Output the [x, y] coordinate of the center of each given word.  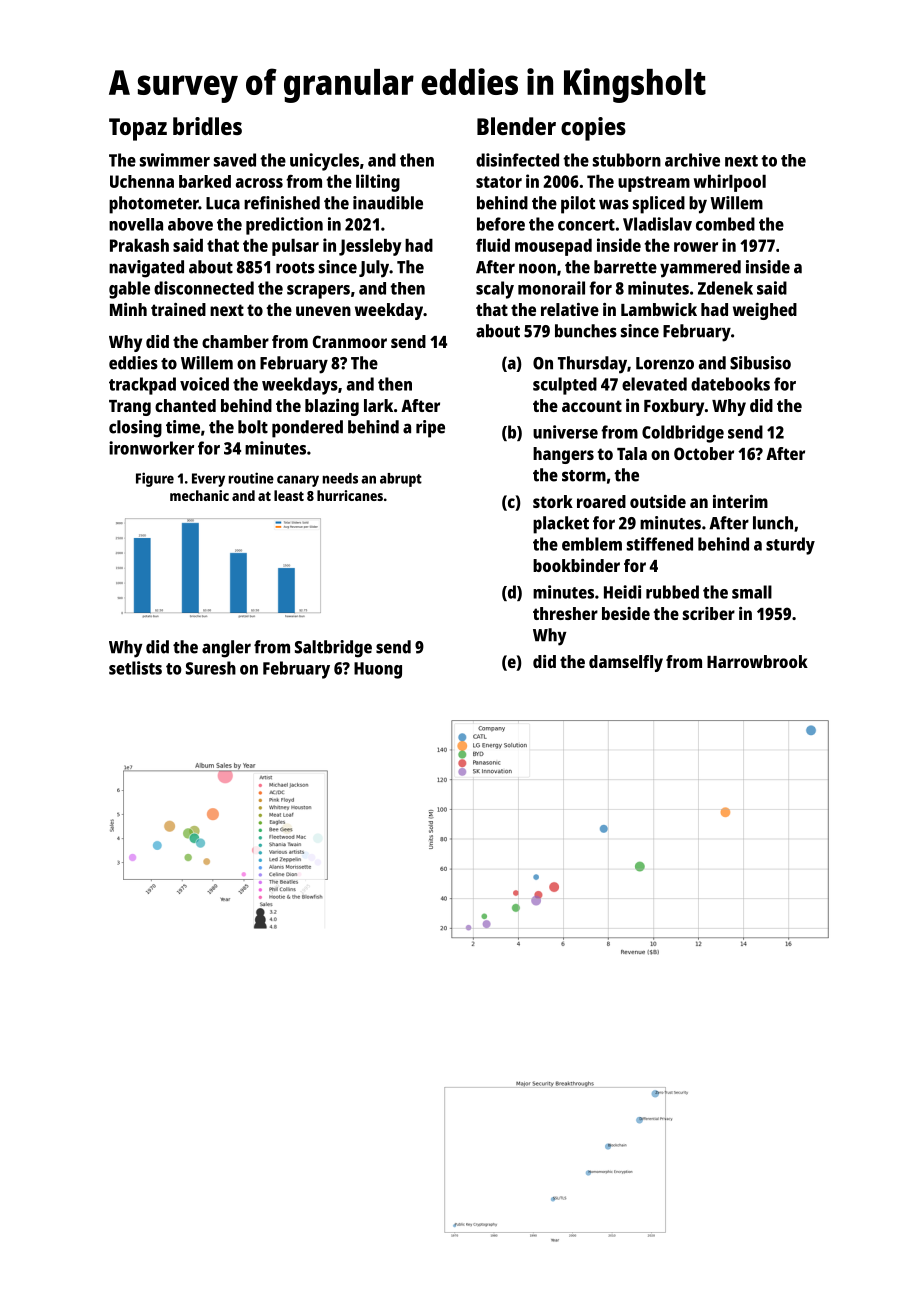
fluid [493, 245]
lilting [378, 183]
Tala [632, 453]
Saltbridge [333, 649]
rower [696, 247]
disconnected [204, 288]
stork [553, 501]
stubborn [627, 160]
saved [235, 160]
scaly [495, 290]
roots [295, 268]
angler [226, 649]
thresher [565, 613]
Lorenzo [665, 363]
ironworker [151, 448]
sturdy [790, 546]
